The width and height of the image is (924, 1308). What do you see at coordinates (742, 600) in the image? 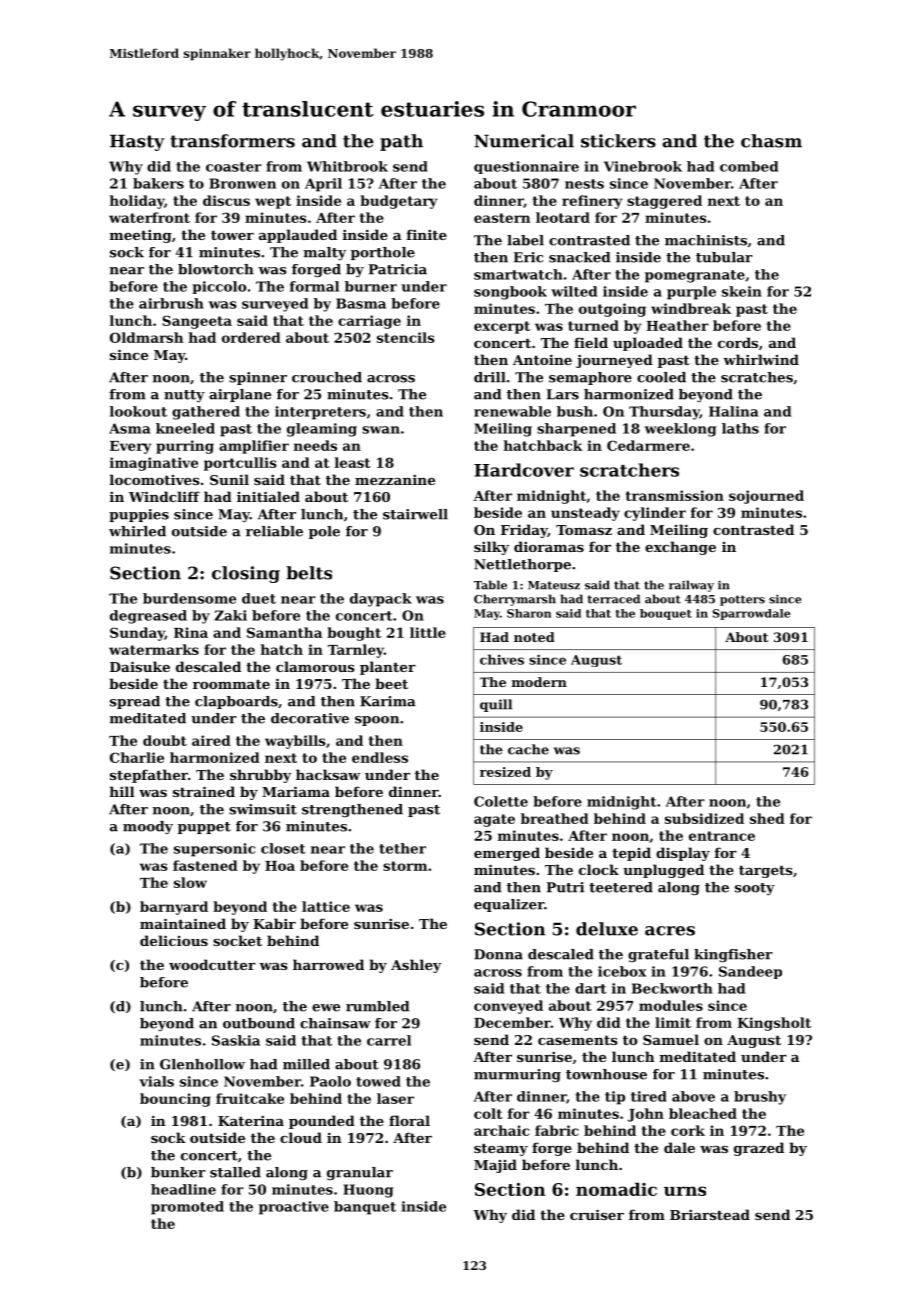
I see `potters` at bounding box center [742, 600].
